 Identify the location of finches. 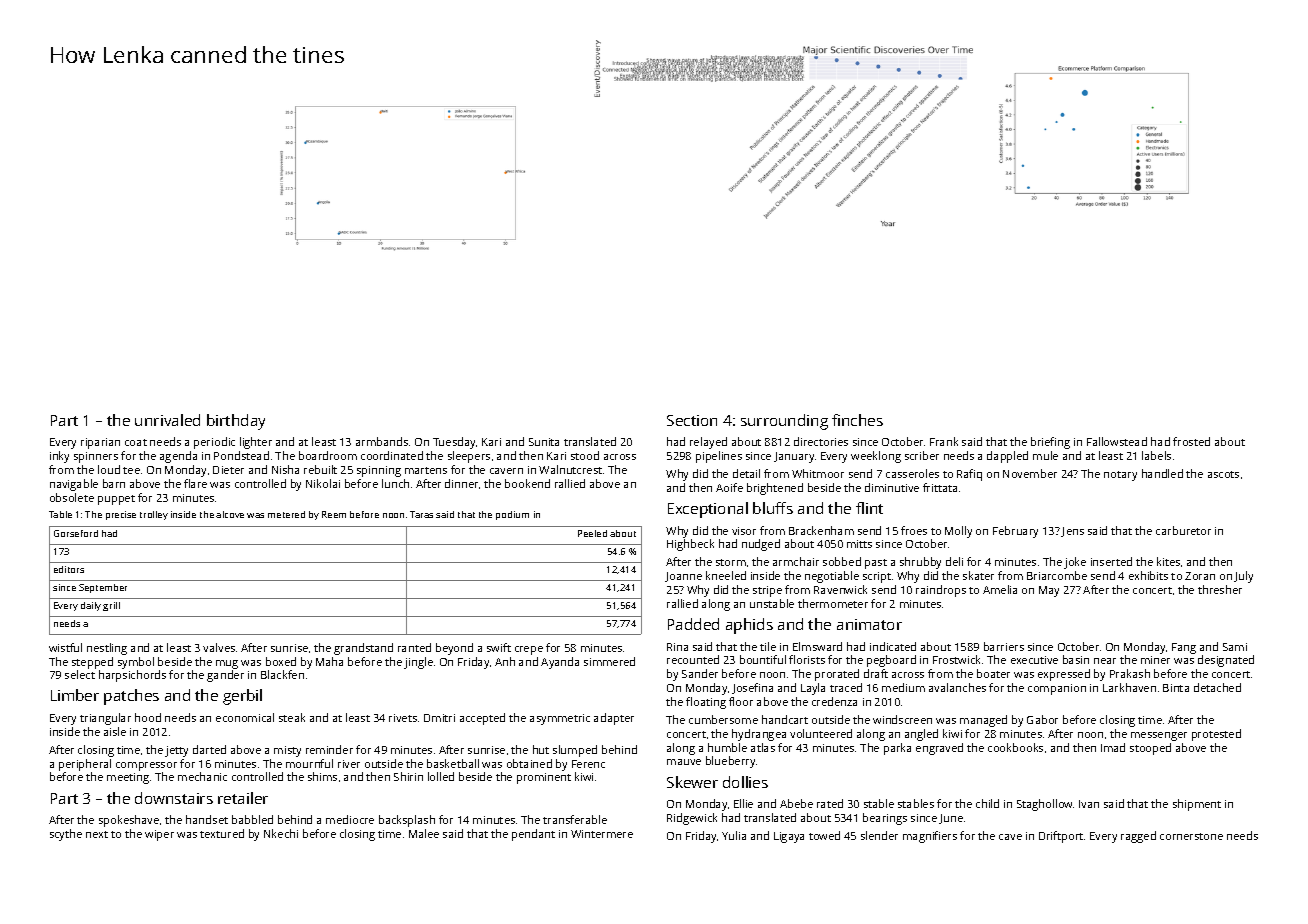
(857, 420).
